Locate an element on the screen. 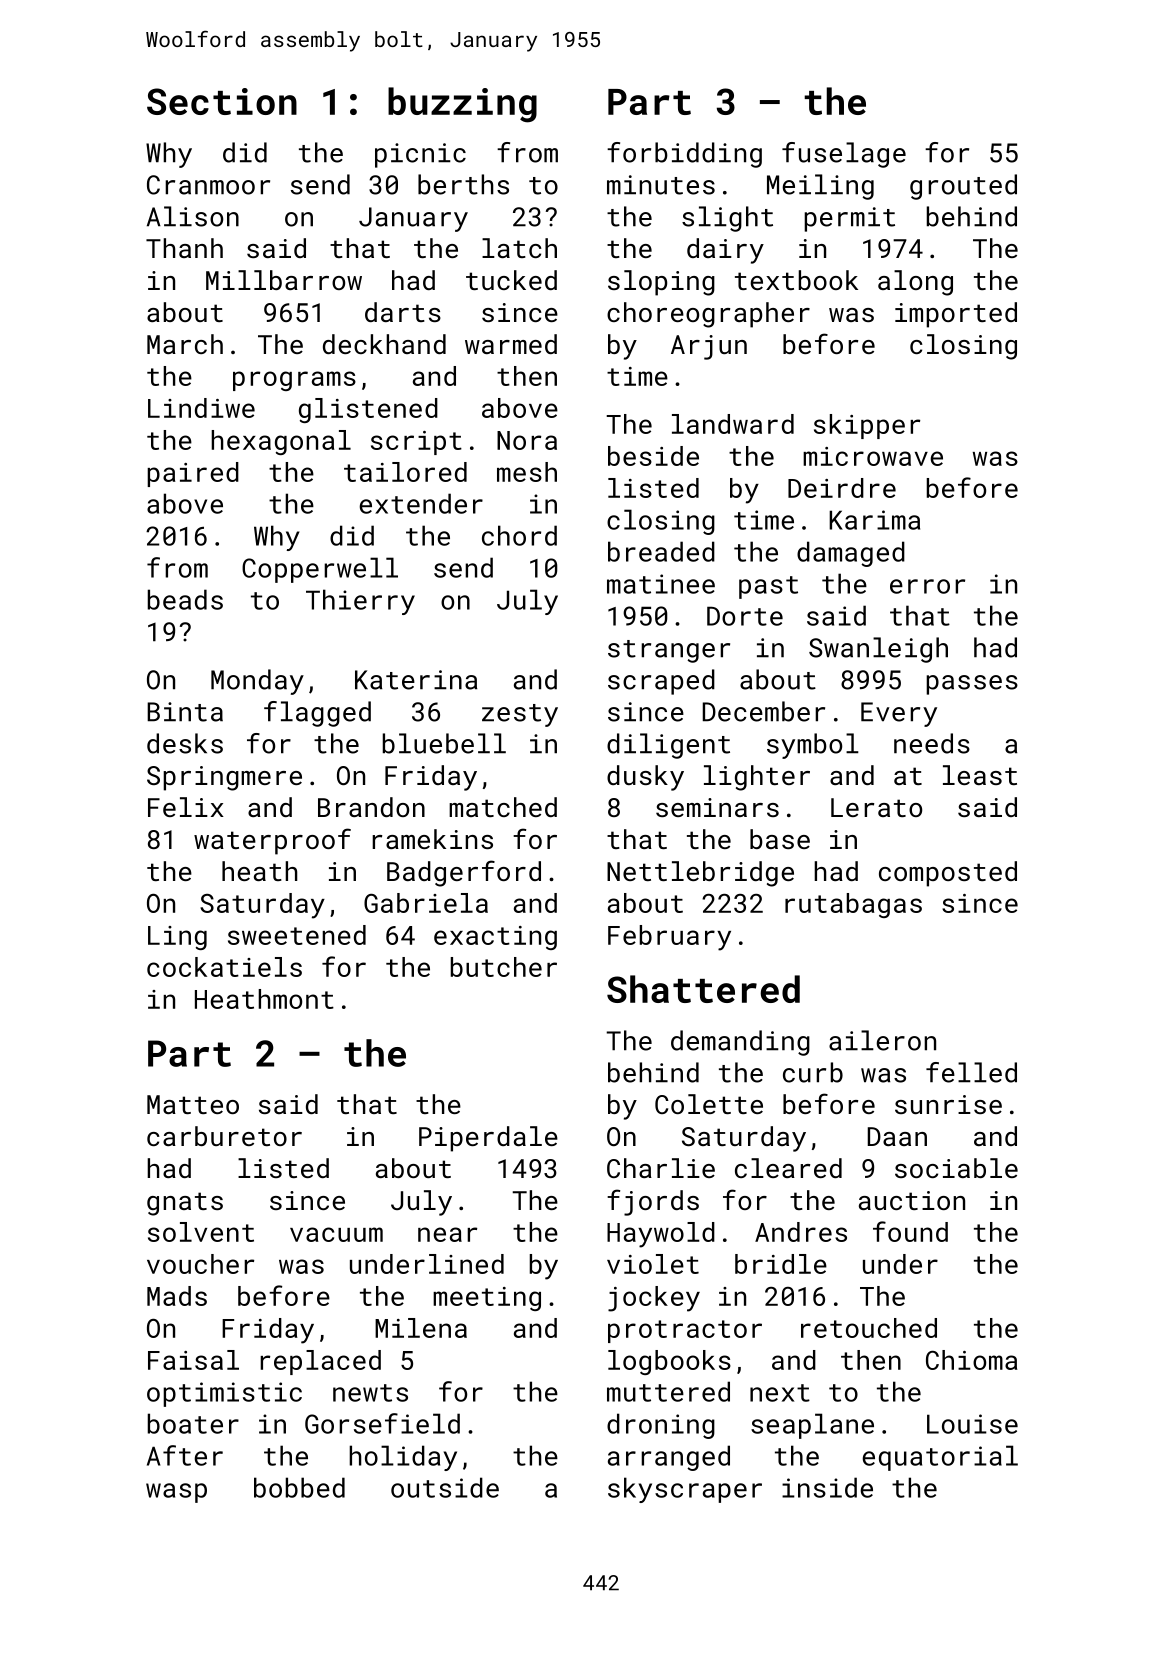 This screenshot has width=1165, height=1654. butcher is located at coordinates (504, 967).
